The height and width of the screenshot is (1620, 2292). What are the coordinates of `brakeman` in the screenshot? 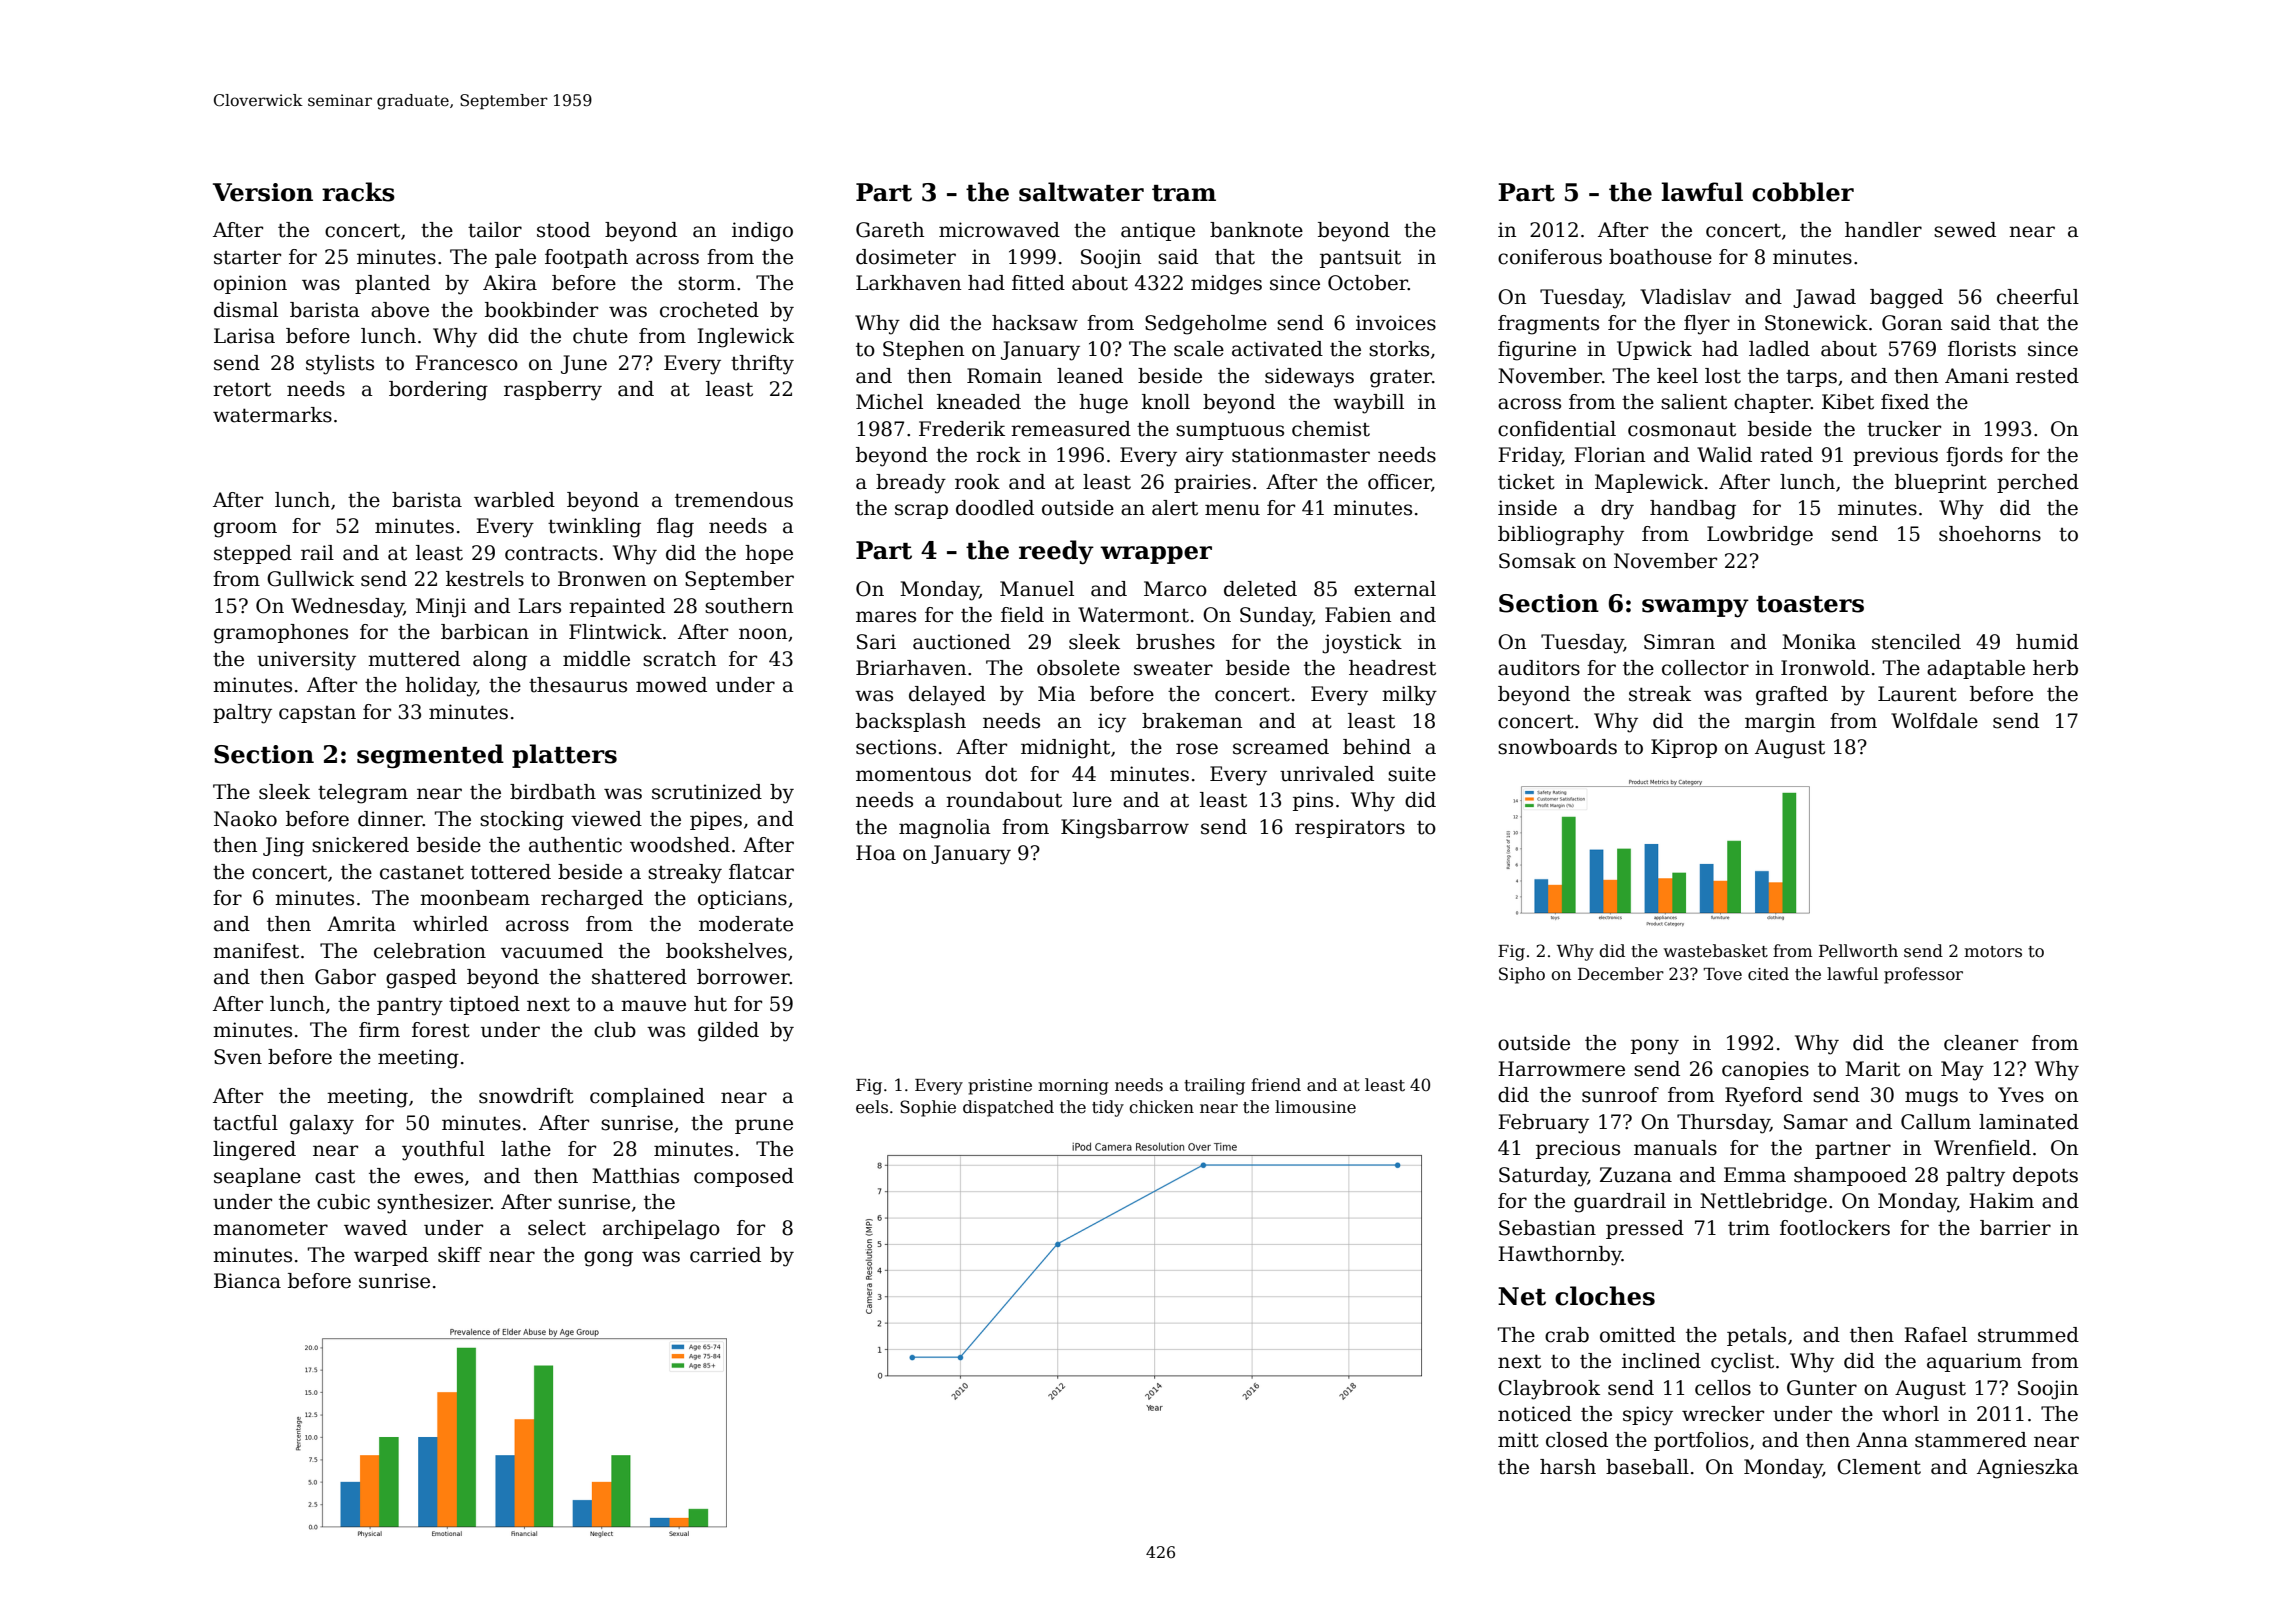 It's located at (1192, 721).
